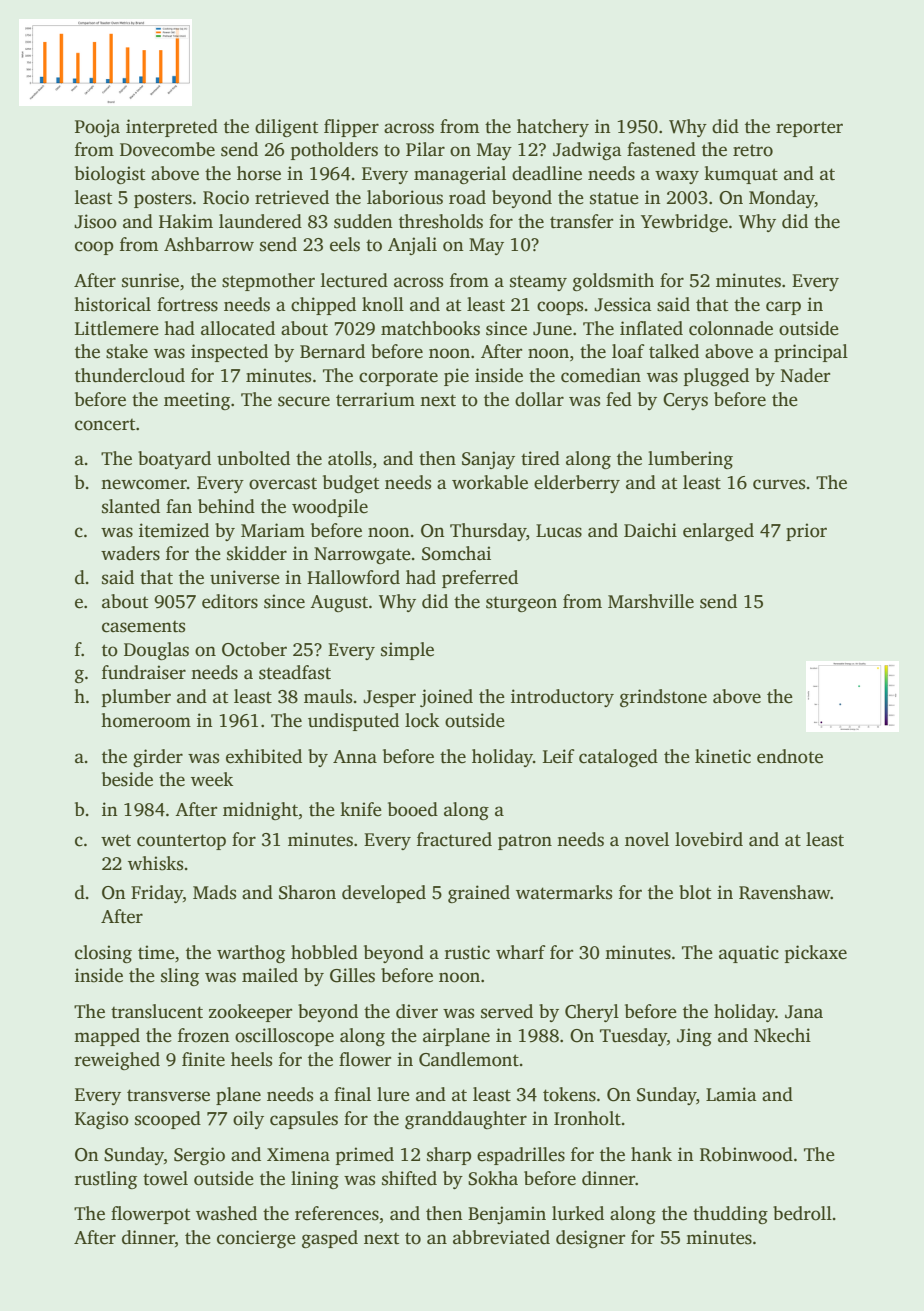 The image size is (924, 1311). I want to click on Cheryl, so click(592, 1013).
